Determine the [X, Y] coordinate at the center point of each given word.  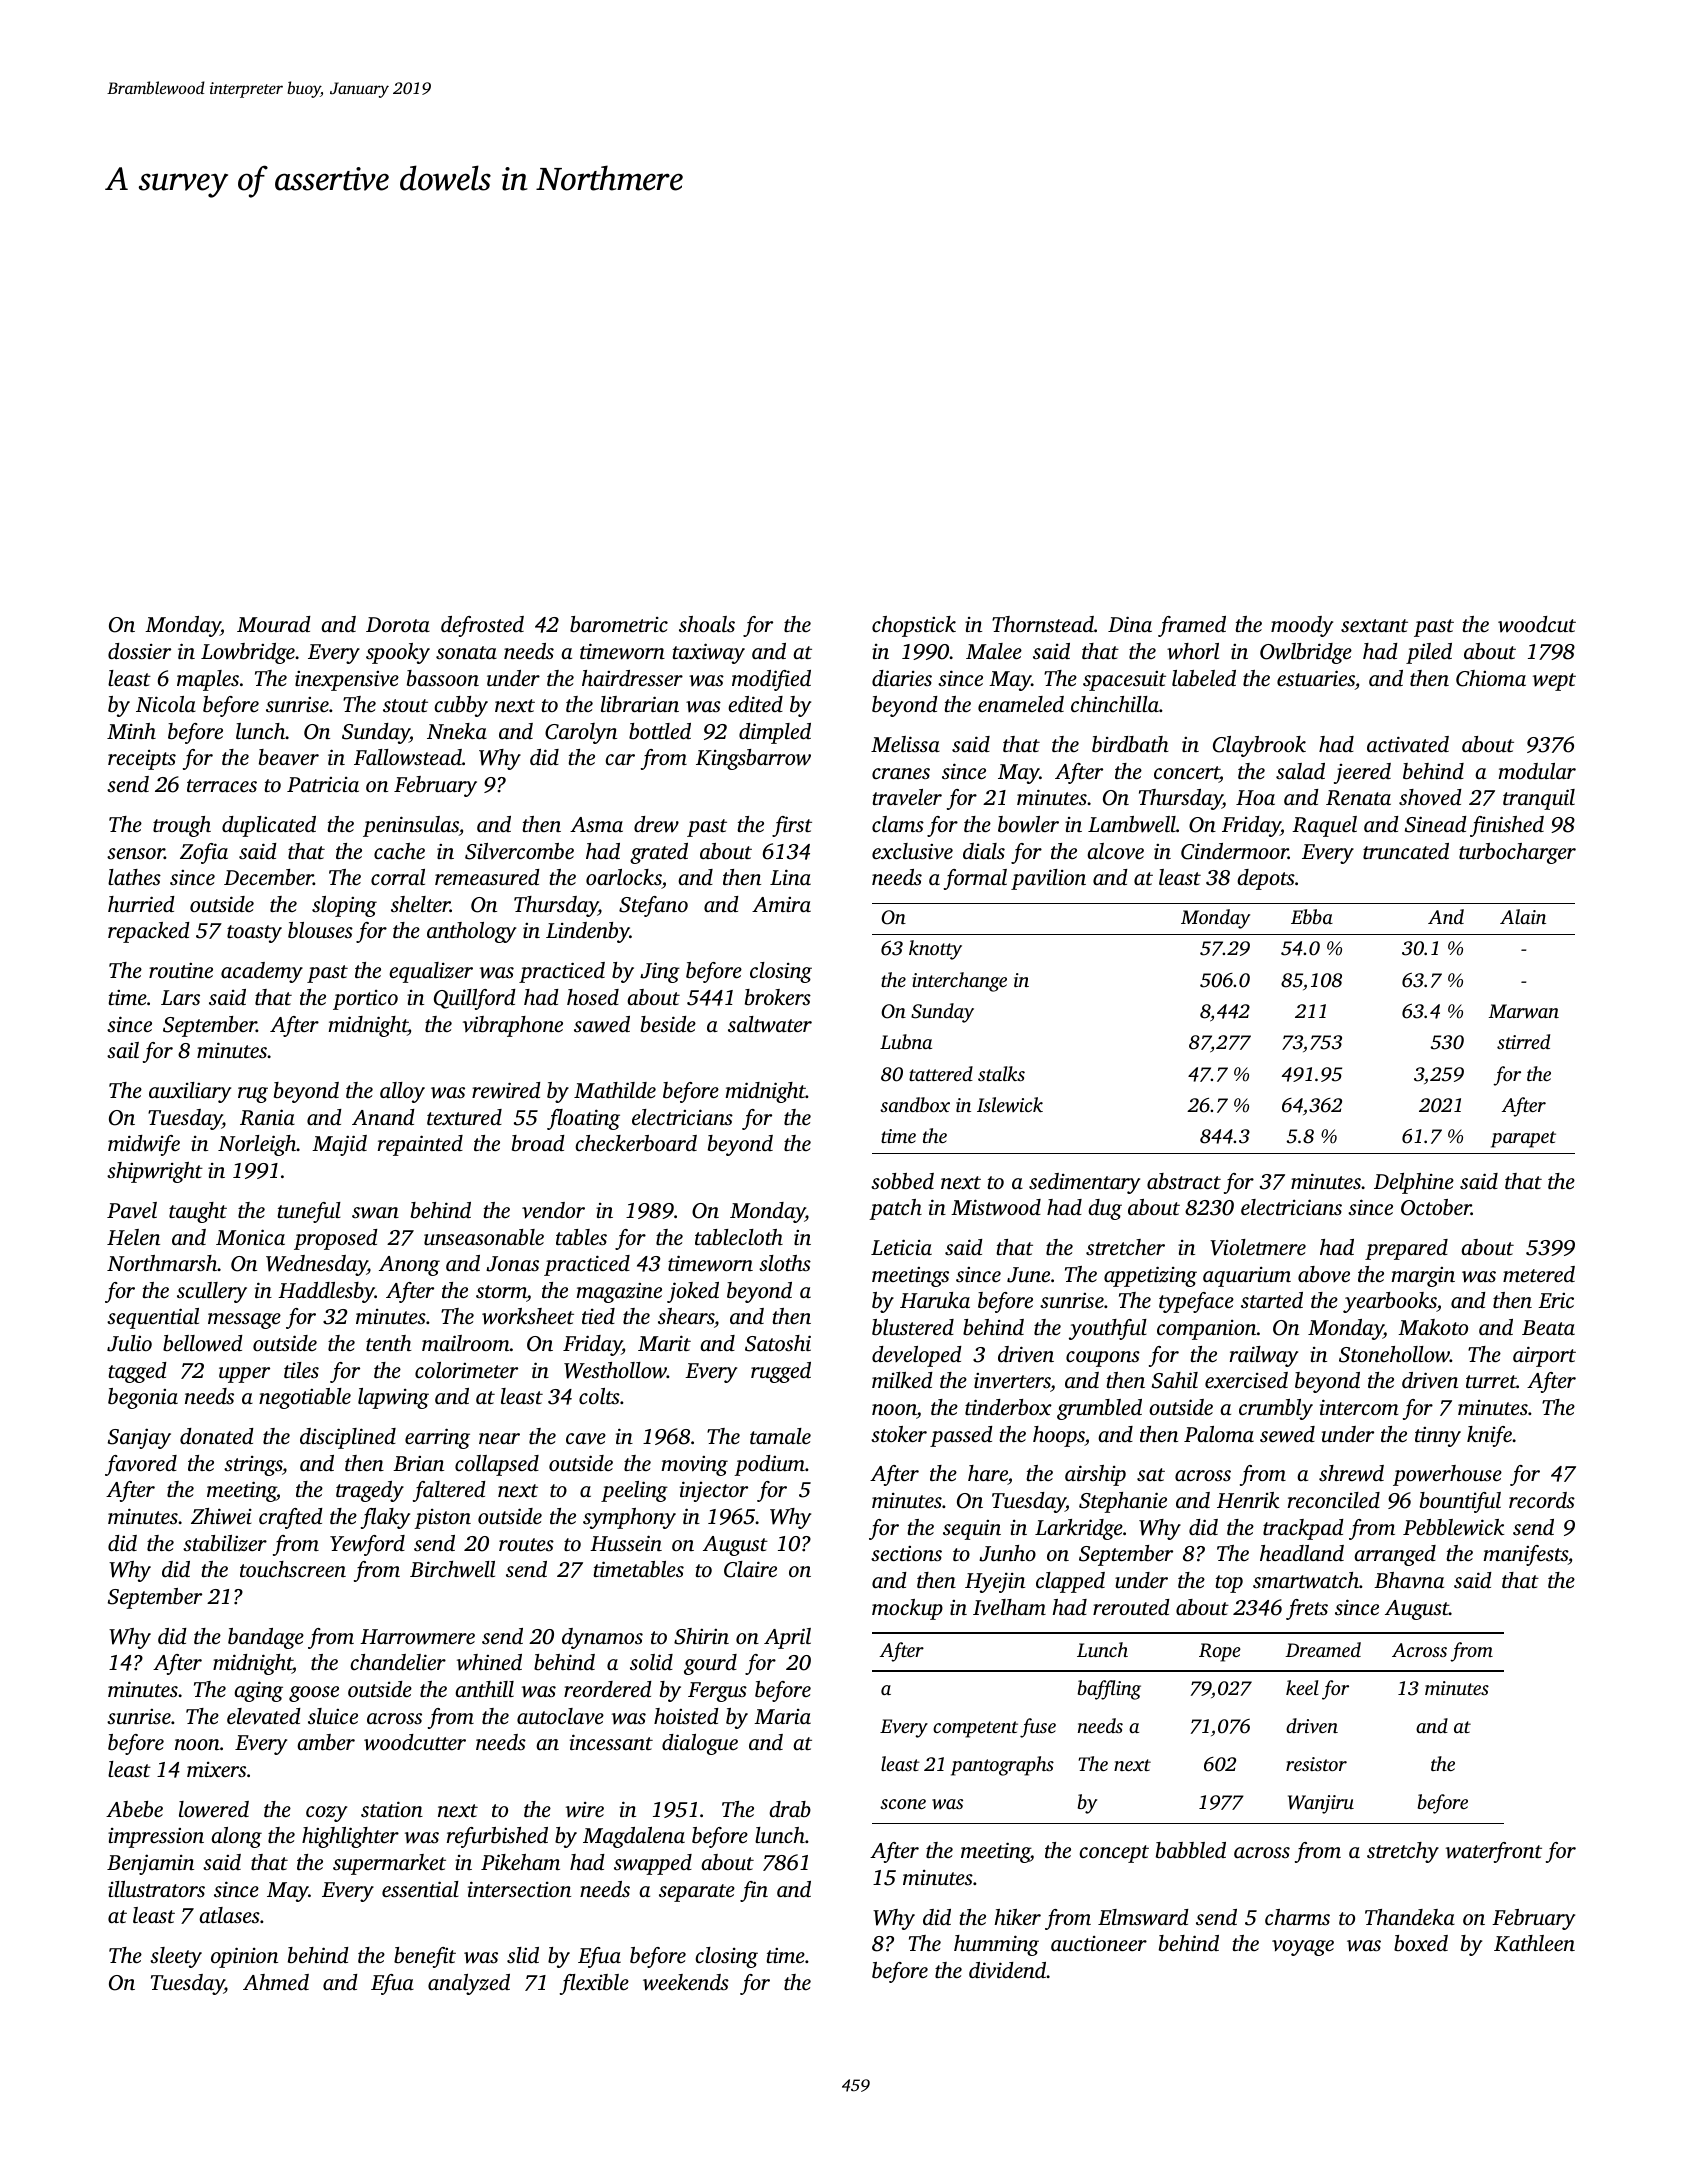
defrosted [482, 626]
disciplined [348, 1438]
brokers [778, 997]
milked [902, 1380]
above [1324, 1274]
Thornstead [1043, 624]
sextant [1374, 625]
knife [1489, 1436]
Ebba [1312, 916]
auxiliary [190, 1092]
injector [714, 1491]
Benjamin [150, 1864]
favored [141, 1465]
